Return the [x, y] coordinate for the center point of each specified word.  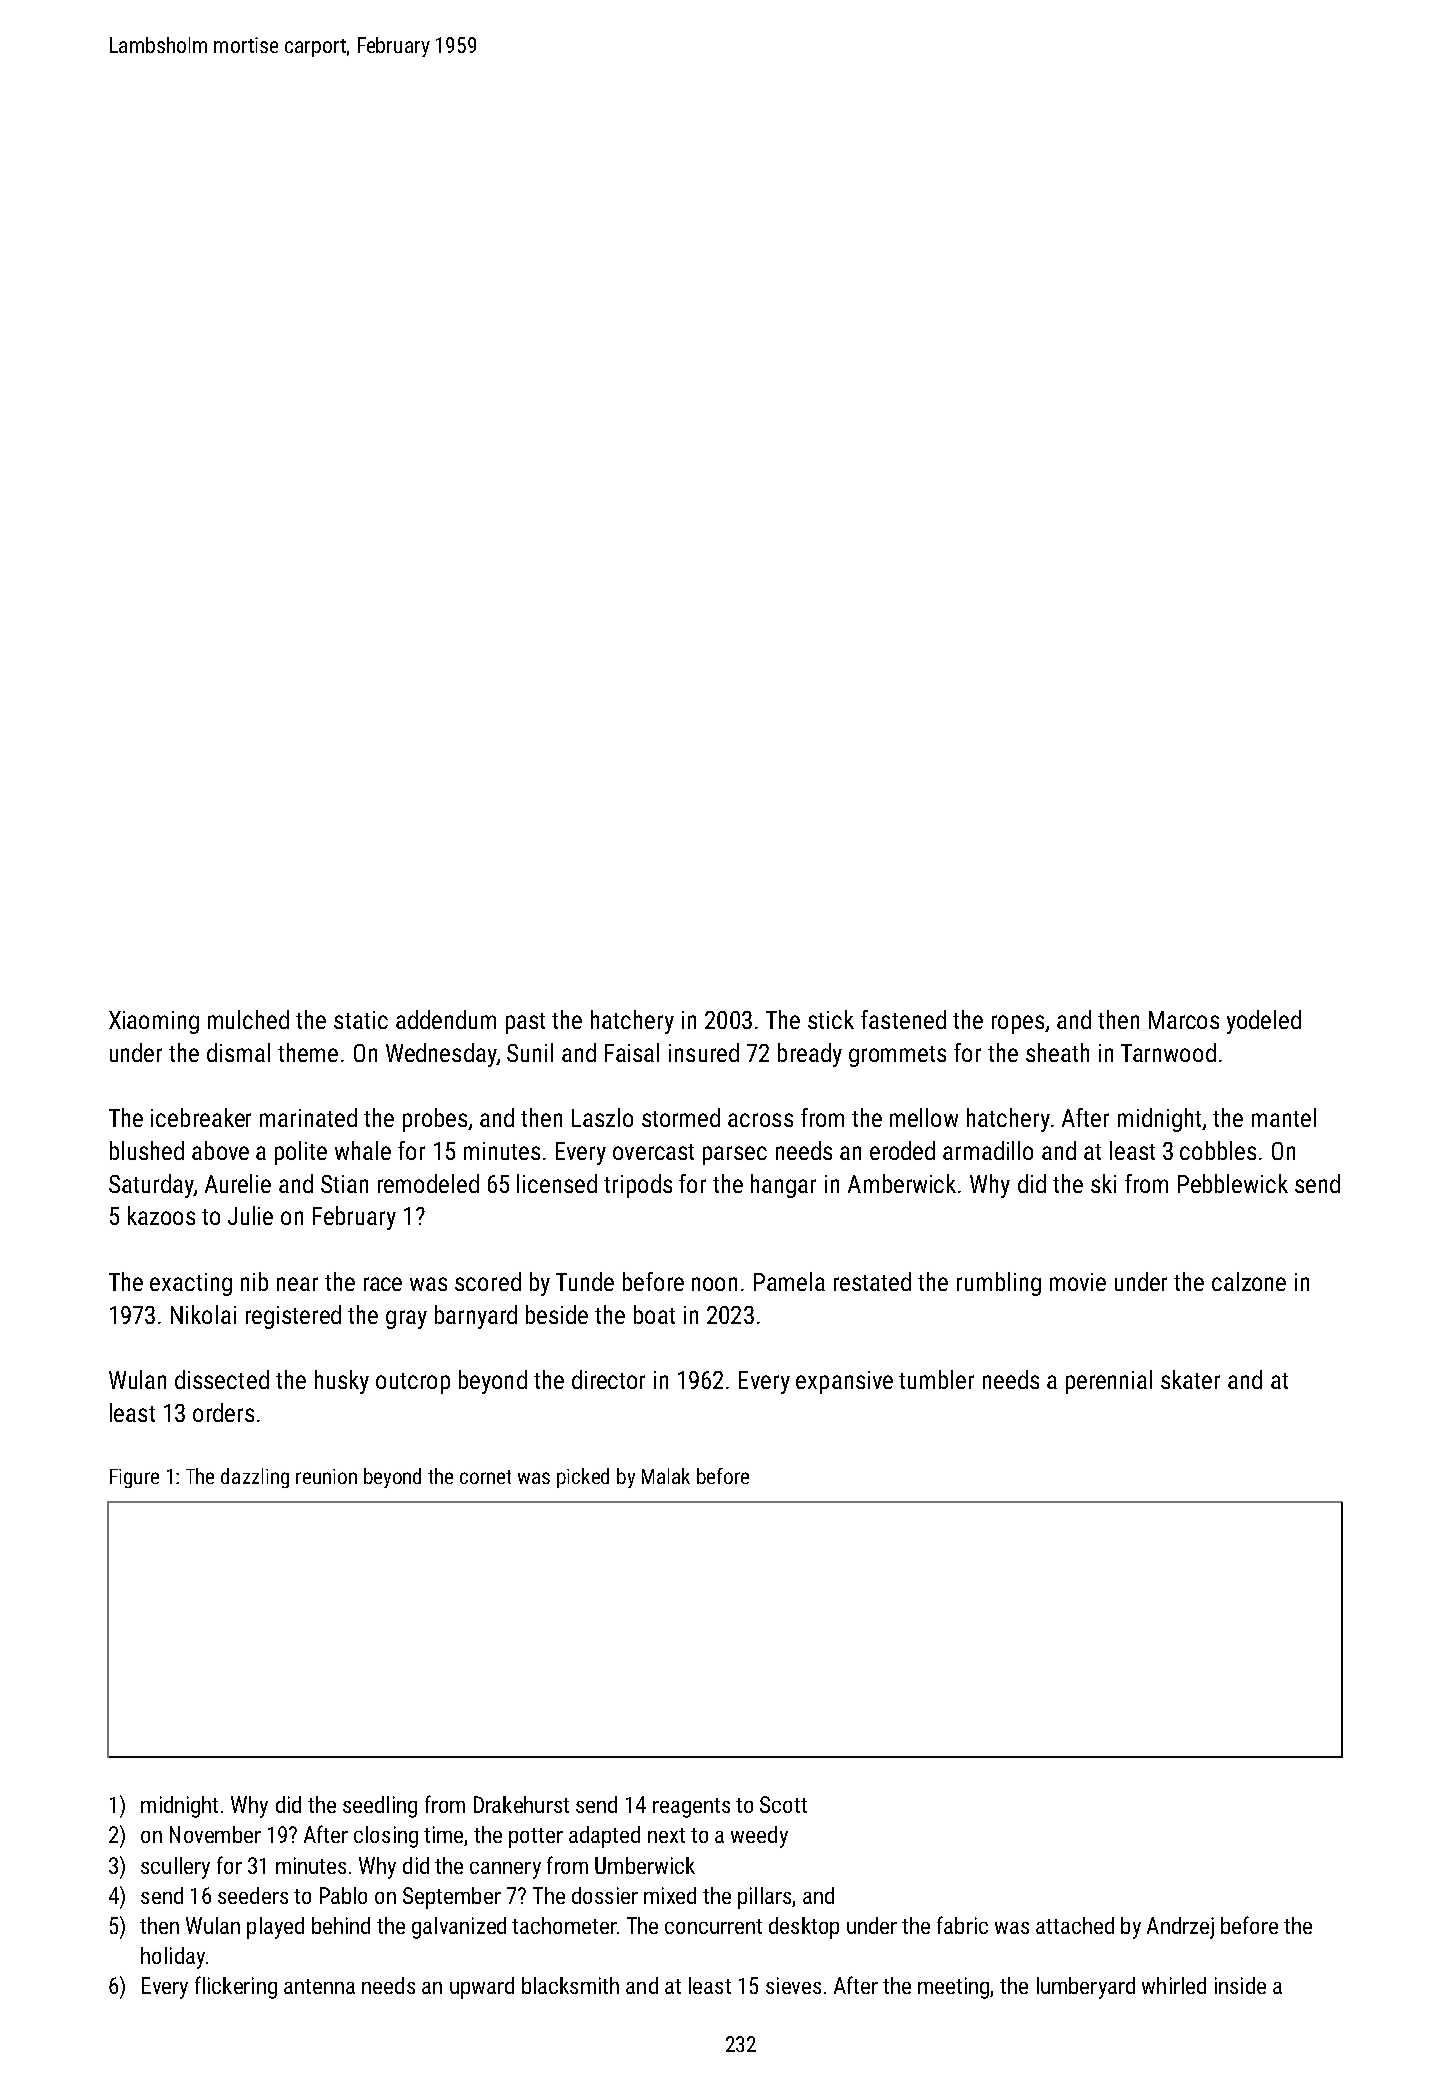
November [215, 1834]
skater [1190, 1379]
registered [293, 1317]
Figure [134, 1478]
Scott [783, 1804]
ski [1103, 1183]
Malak [666, 1476]
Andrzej [1180, 1928]
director [608, 1379]
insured [704, 1052]
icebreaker [201, 1117]
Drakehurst [521, 1804]
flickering [236, 1987]
